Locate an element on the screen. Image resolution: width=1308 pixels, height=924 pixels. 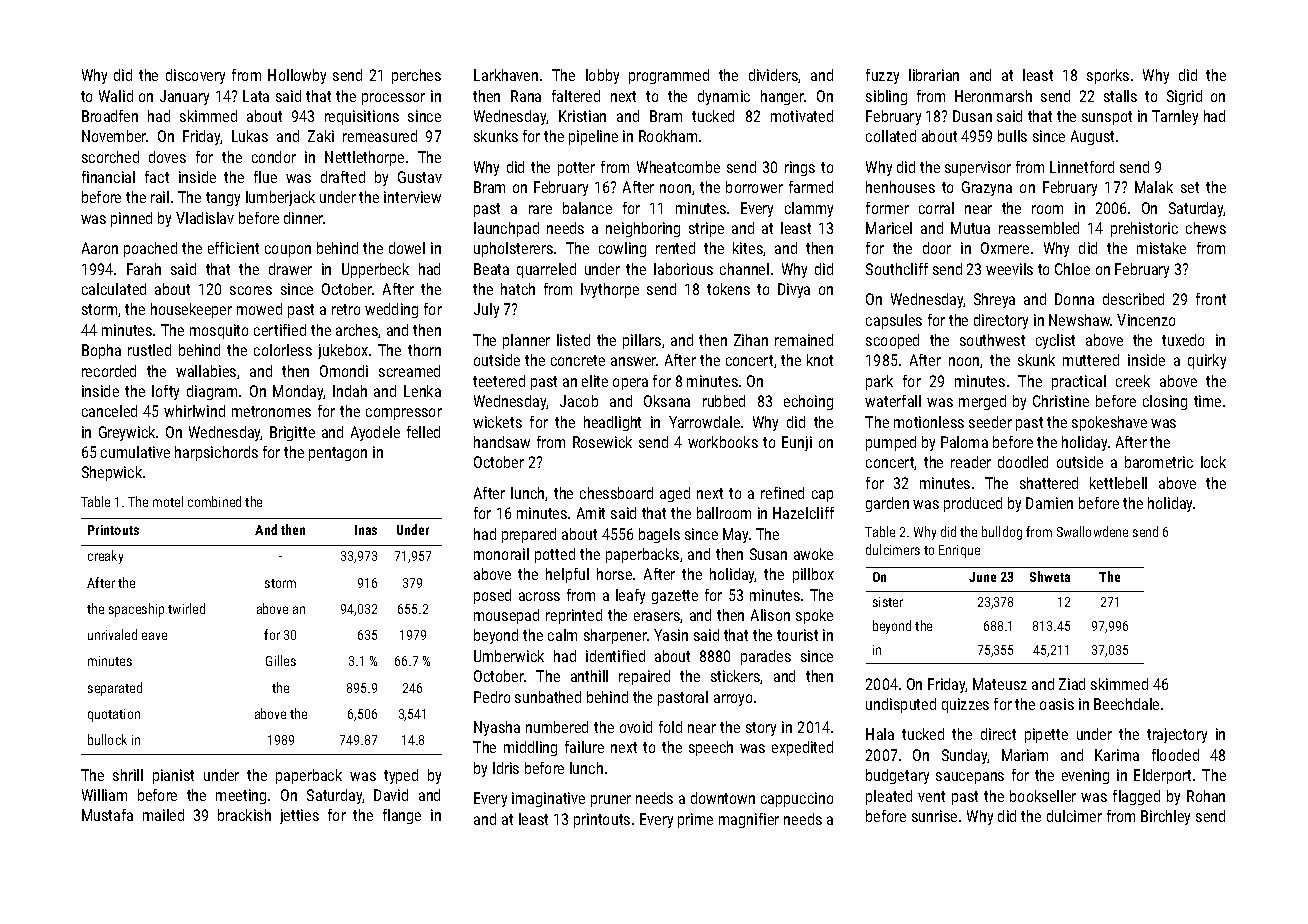
identified is located at coordinates (615, 656).
